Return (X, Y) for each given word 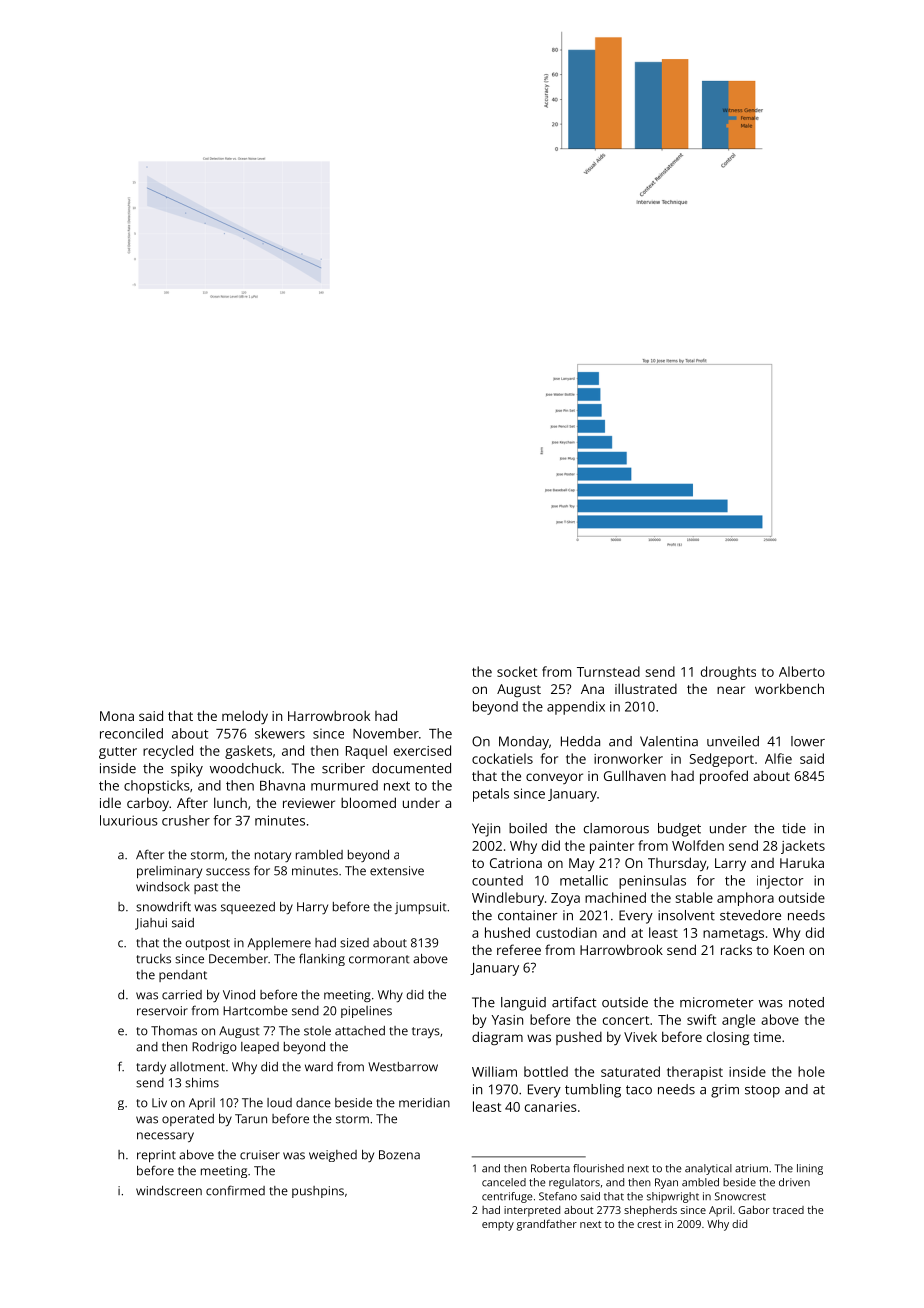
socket (517, 671)
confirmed (235, 1190)
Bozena (399, 1155)
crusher (186, 820)
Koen (789, 950)
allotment (197, 1067)
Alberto (802, 671)
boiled (528, 828)
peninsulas (652, 882)
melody (245, 717)
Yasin (507, 1020)
